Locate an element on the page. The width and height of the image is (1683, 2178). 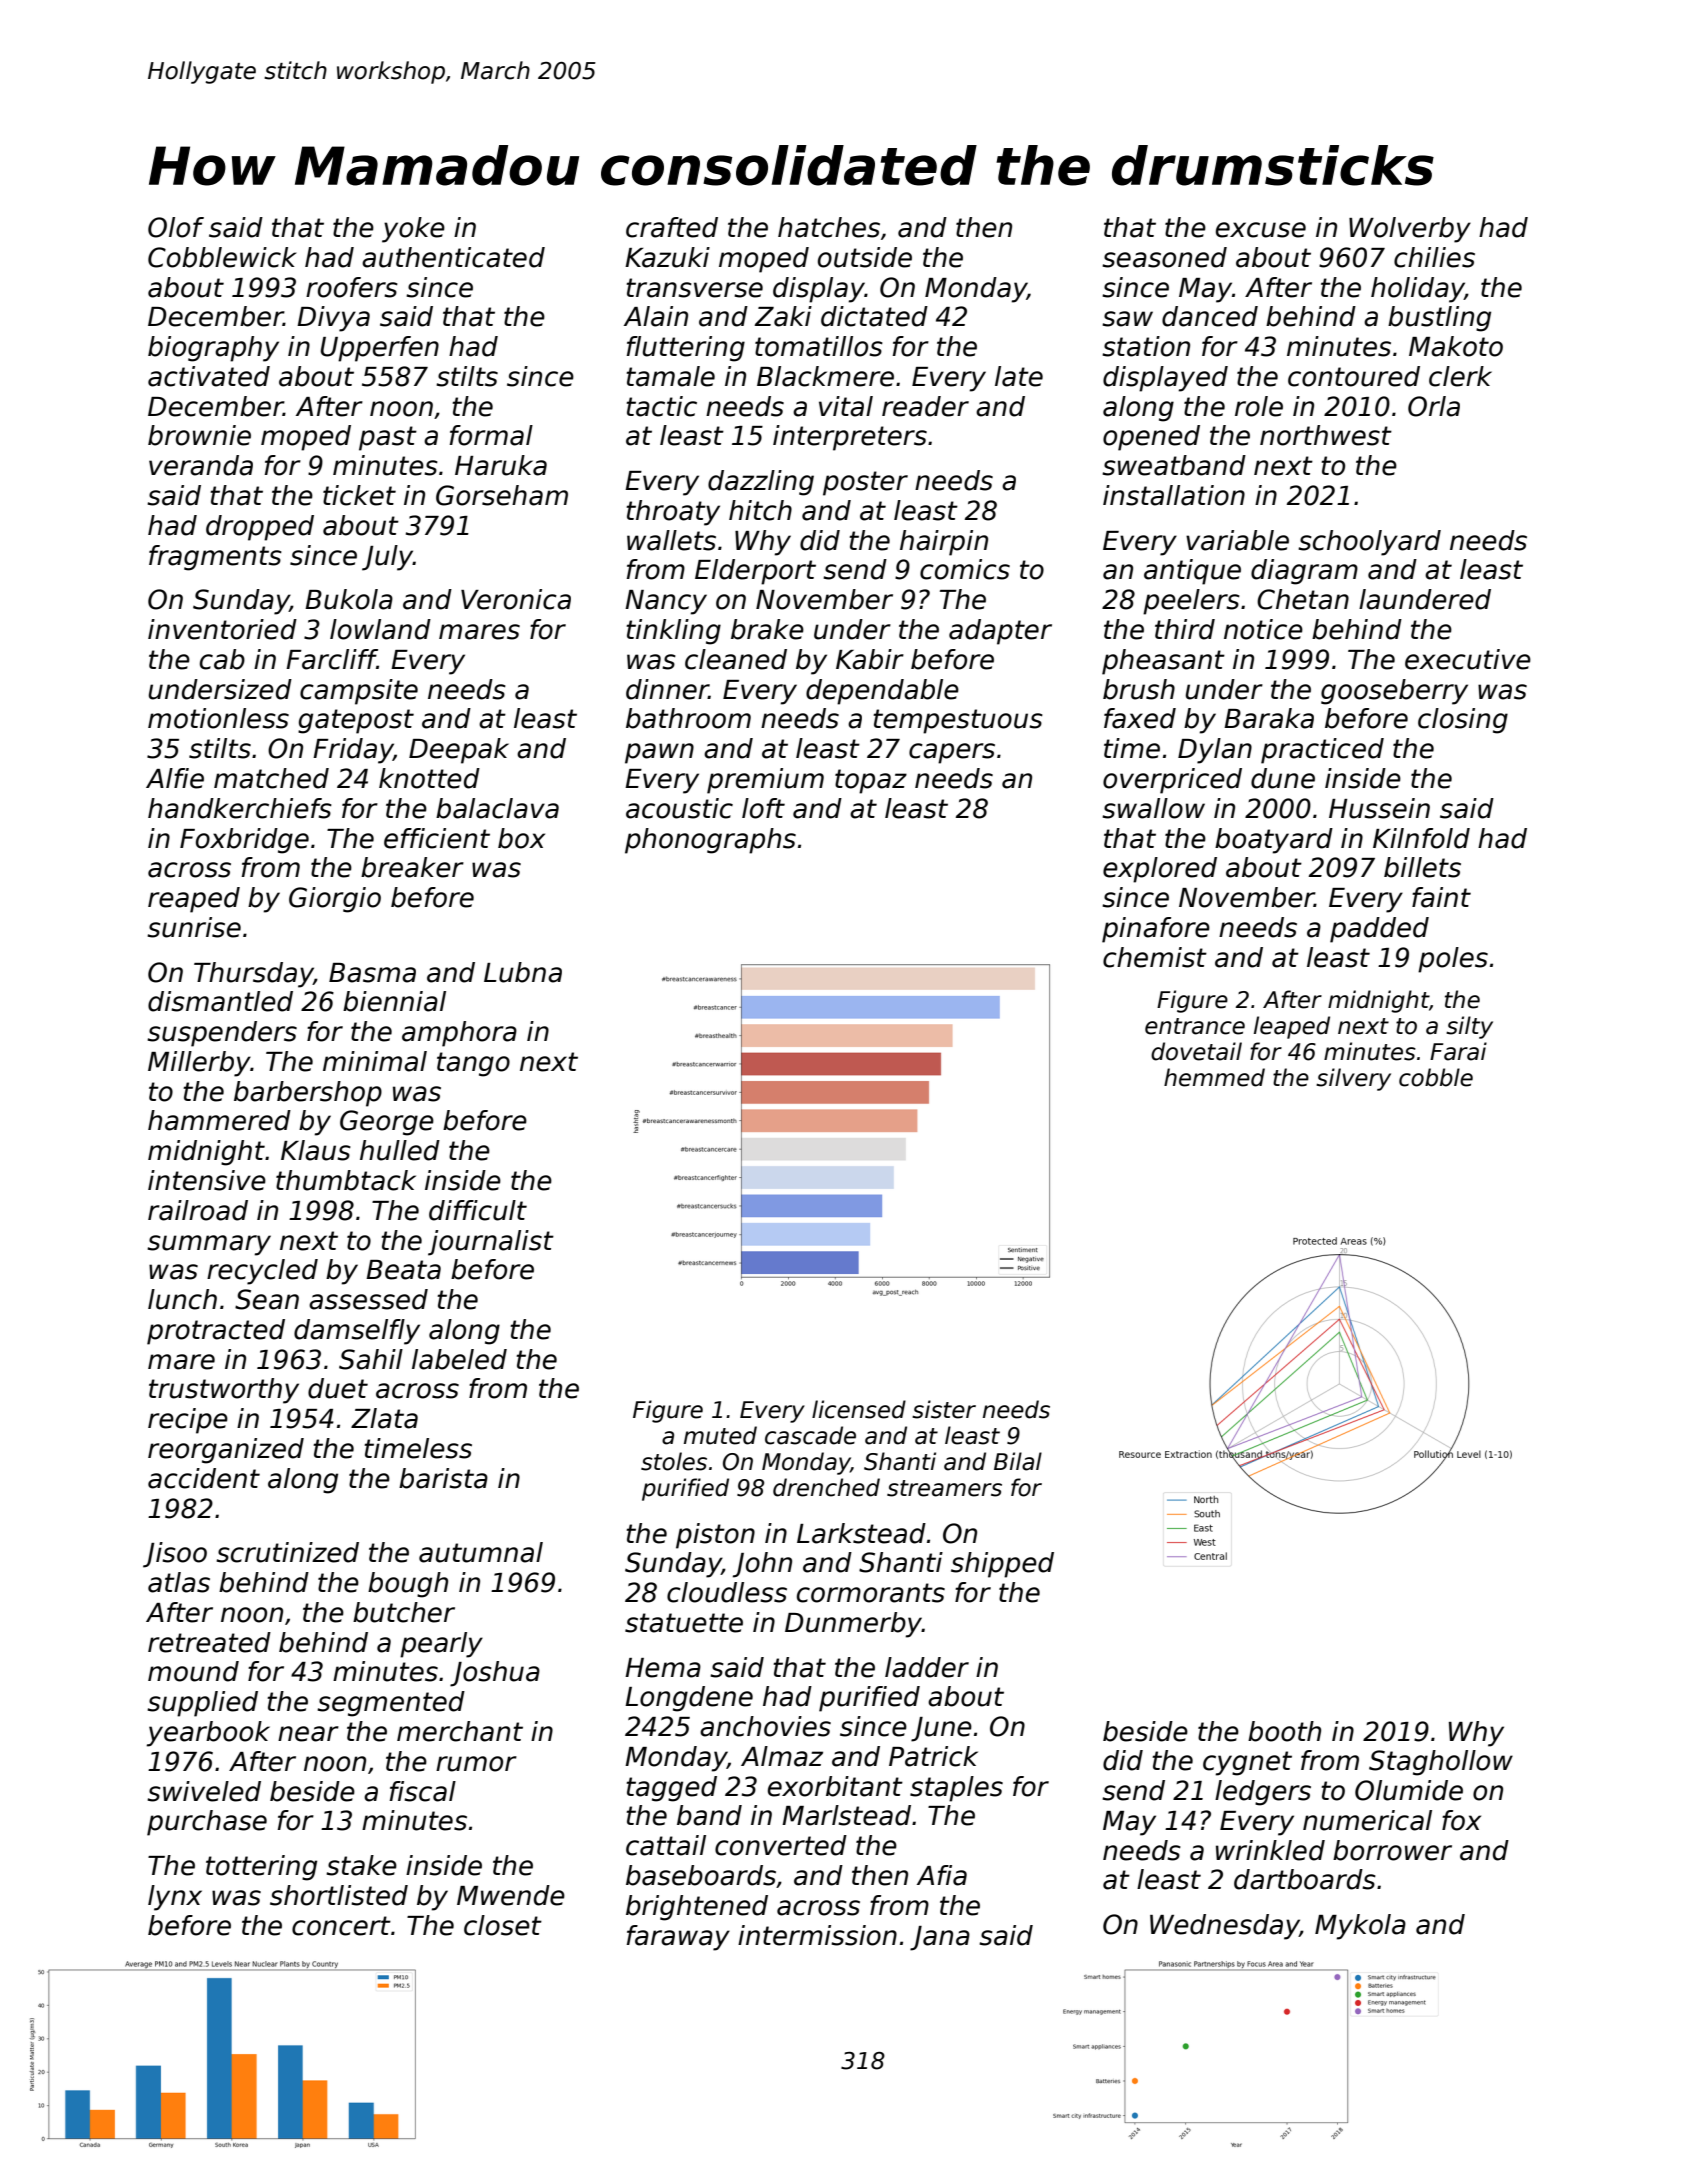
concert is located at coordinates (341, 1926).
